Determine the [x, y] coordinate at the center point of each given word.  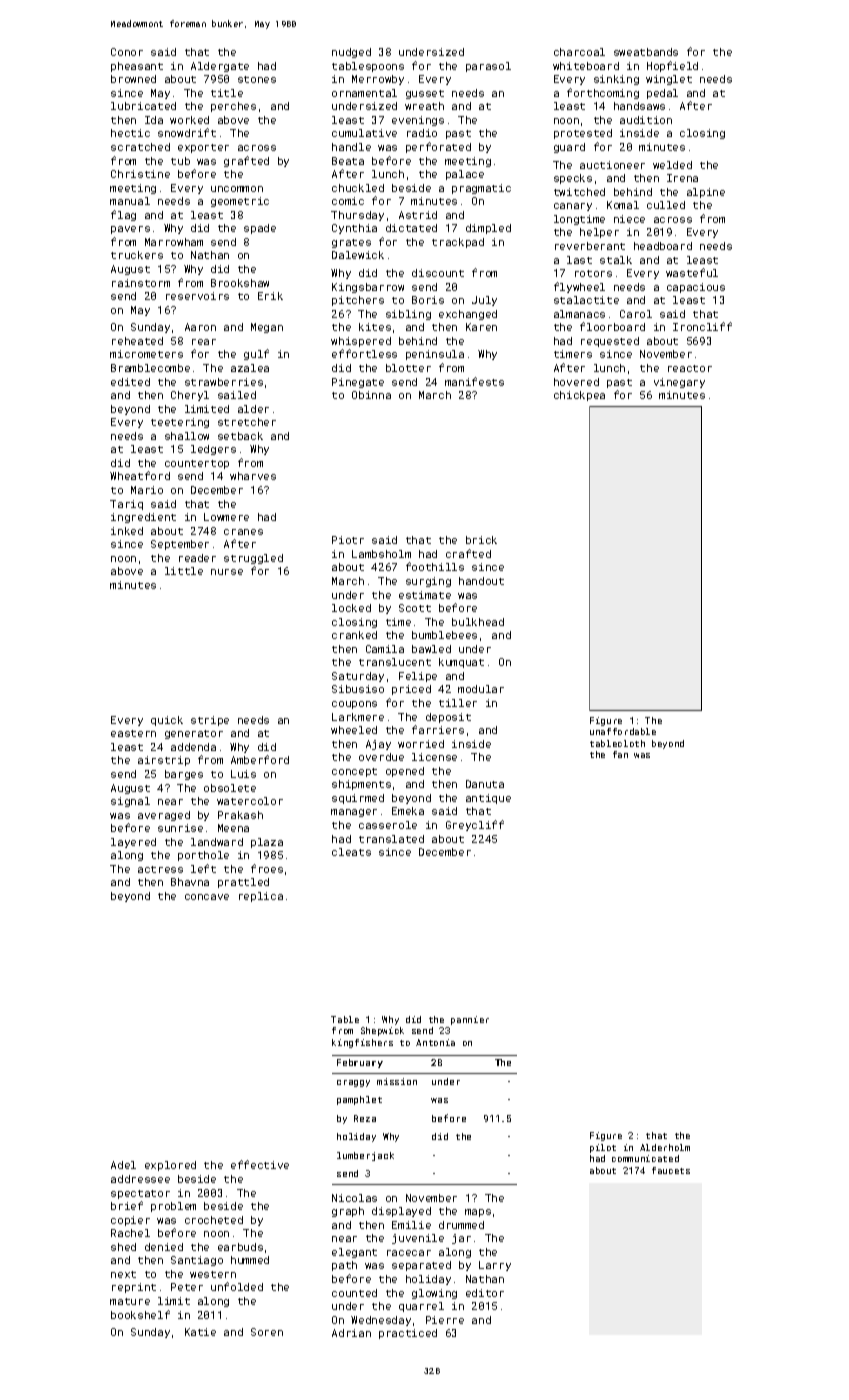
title [227, 93]
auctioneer [612, 165]
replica [261, 897]
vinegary [679, 383]
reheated [137, 341]
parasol [488, 67]
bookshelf [140, 1314]
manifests [474, 381]
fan [620, 754]
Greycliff [475, 825]
